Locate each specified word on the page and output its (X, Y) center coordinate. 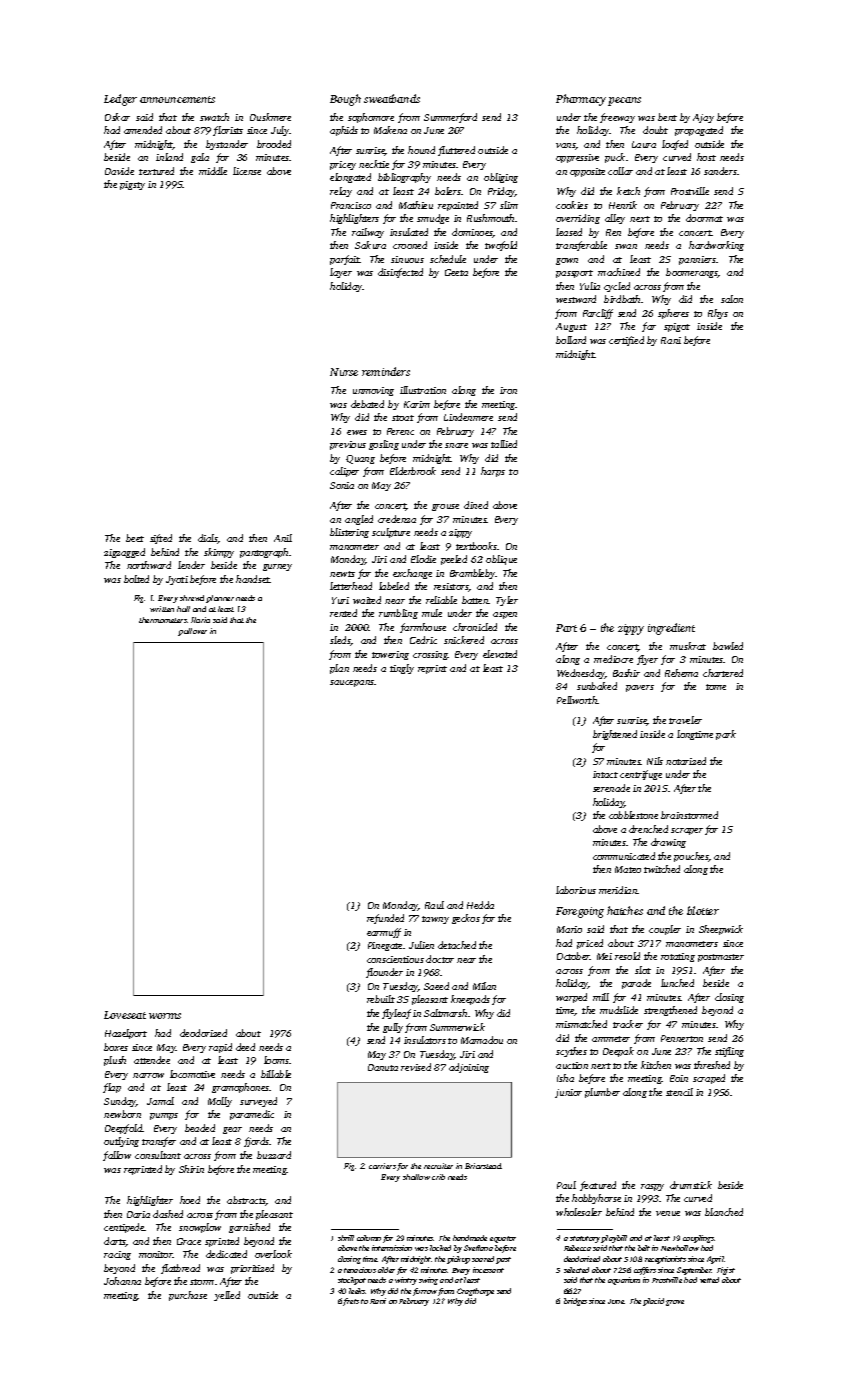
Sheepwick (721, 930)
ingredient (671, 629)
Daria (138, 1214)
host (706, 157)
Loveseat (125, 1015)
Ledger (120, 100)
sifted (161, 539)
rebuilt (381, 999)
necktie (374, 164)
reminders (386, 371)
